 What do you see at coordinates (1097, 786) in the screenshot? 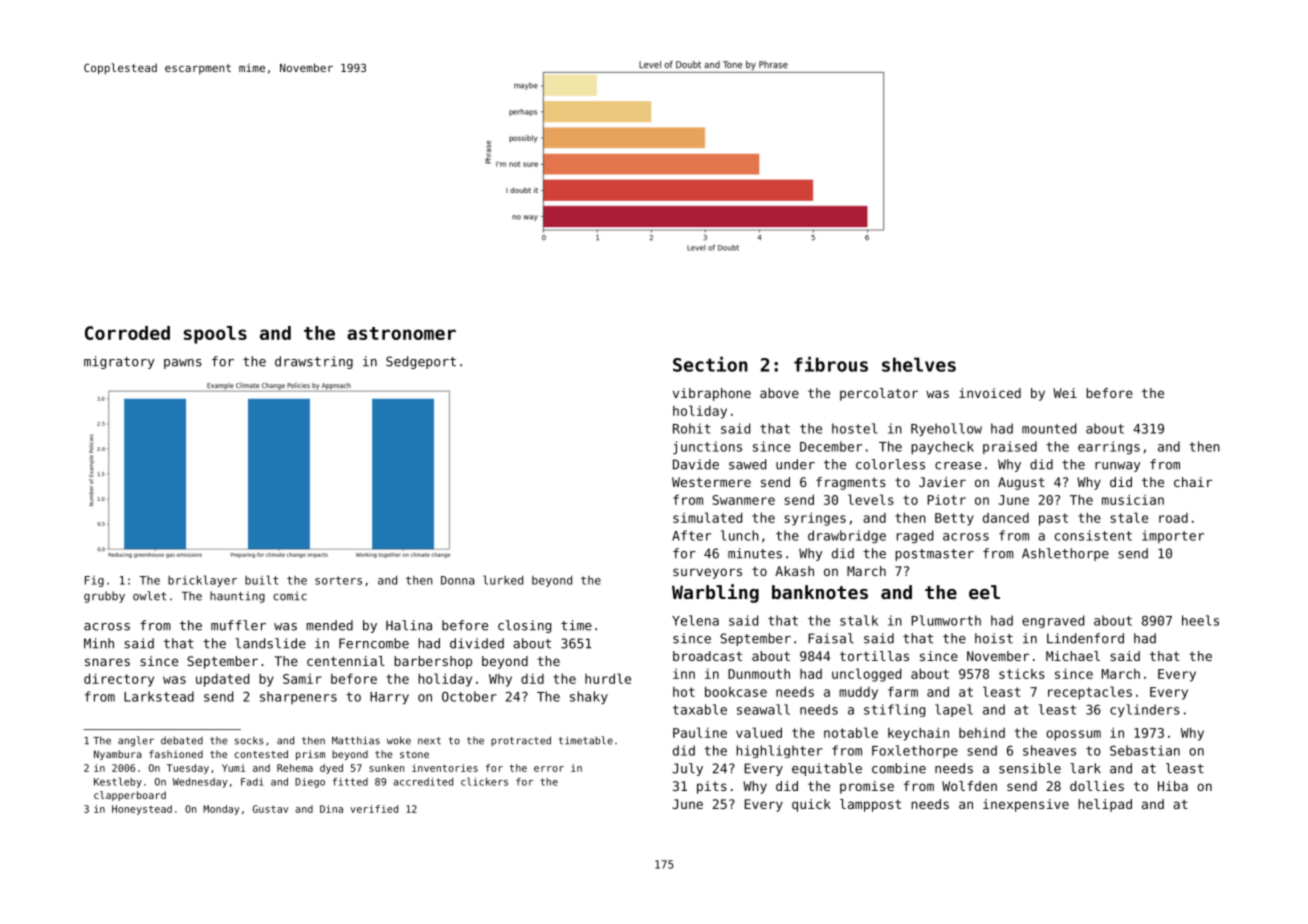
I see `dollies` at bounding box center [1097, 786].
